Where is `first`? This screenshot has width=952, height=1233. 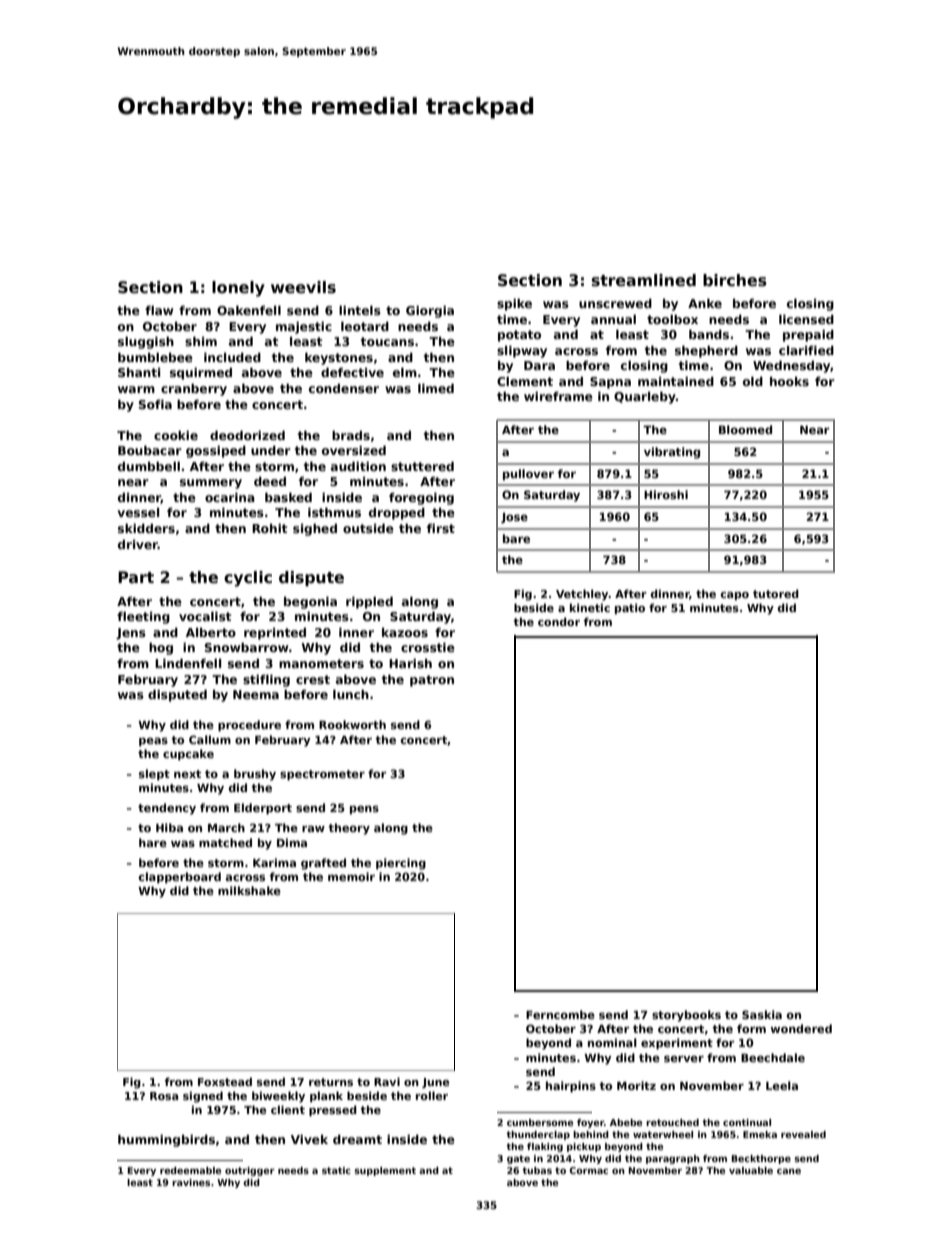
first is located at coordinates (441, 528).
